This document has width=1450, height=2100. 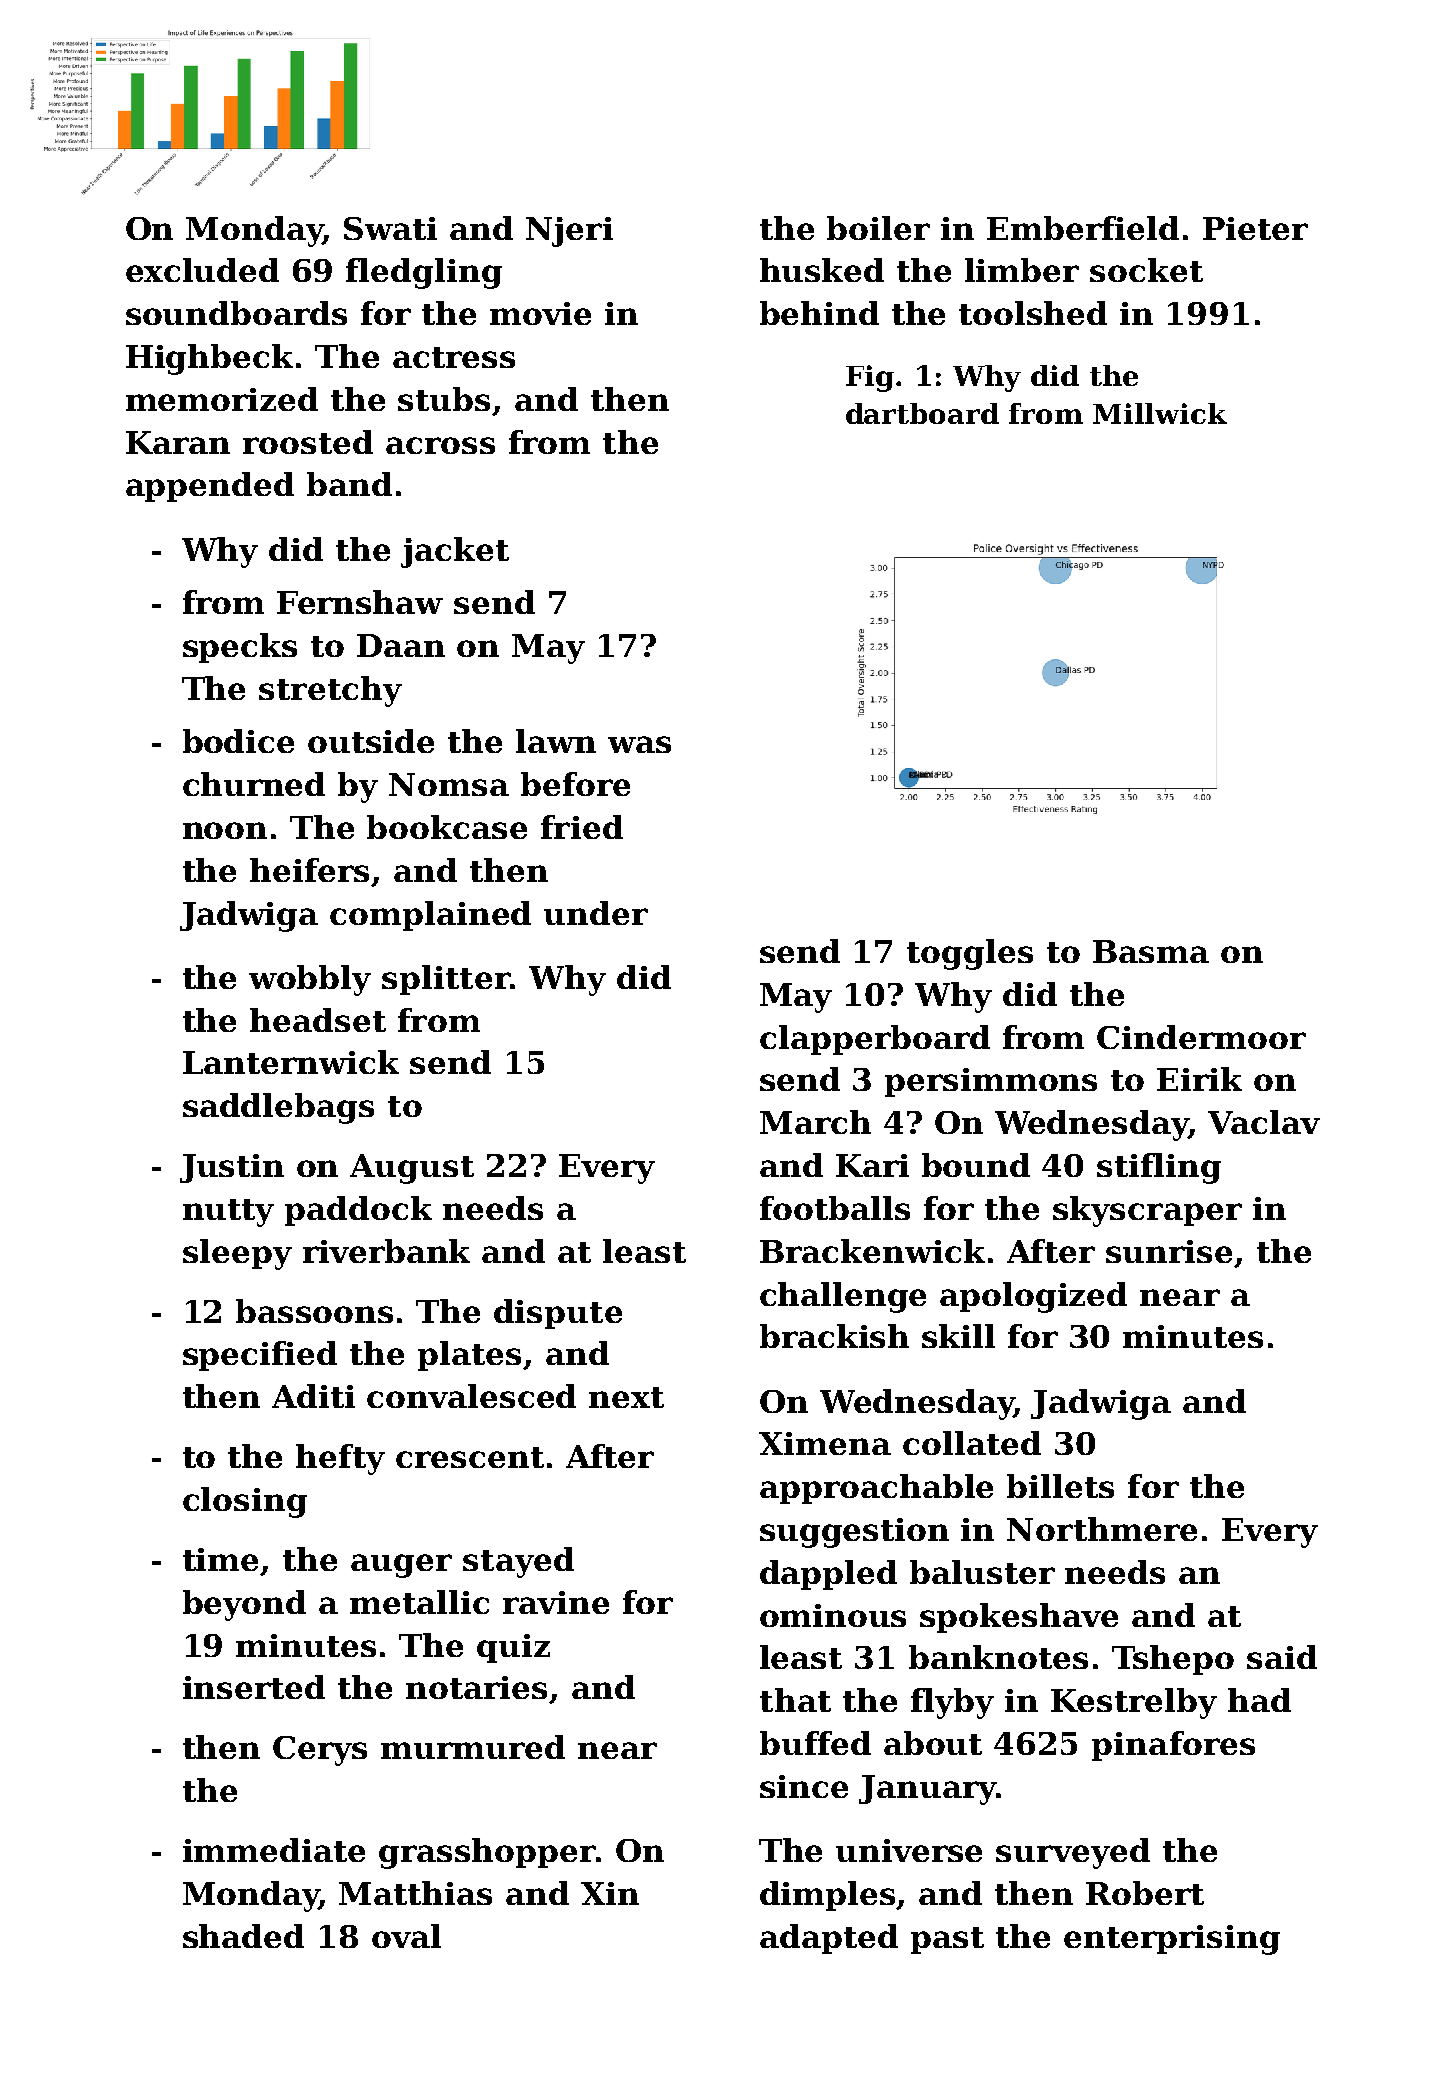 I want to click on behind, so click(x=819, y=313).
